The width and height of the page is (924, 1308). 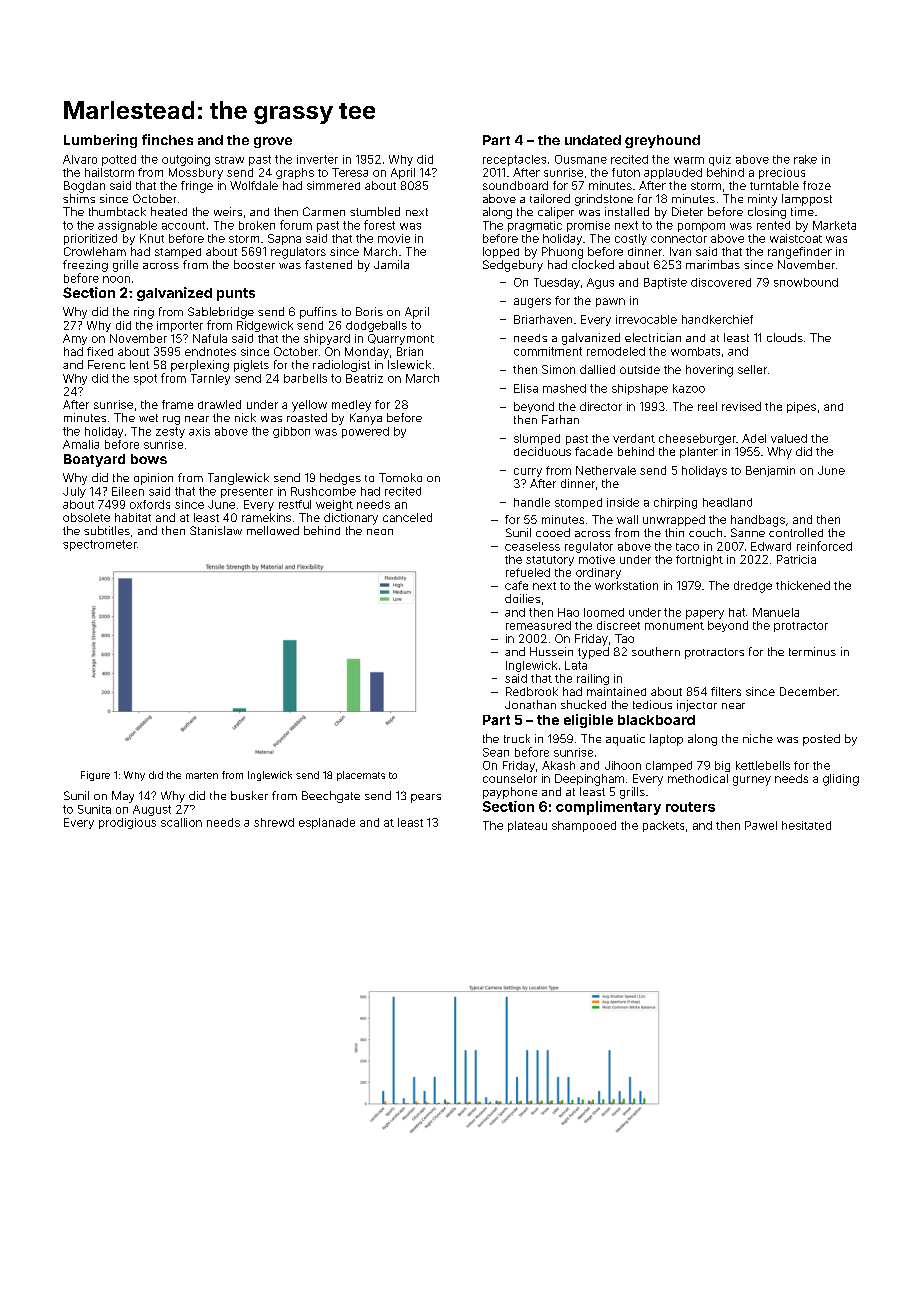 What do you see at coordinates (697, 439) in the page?
I see `cheeseburger` at bounding box center [697, 439].
